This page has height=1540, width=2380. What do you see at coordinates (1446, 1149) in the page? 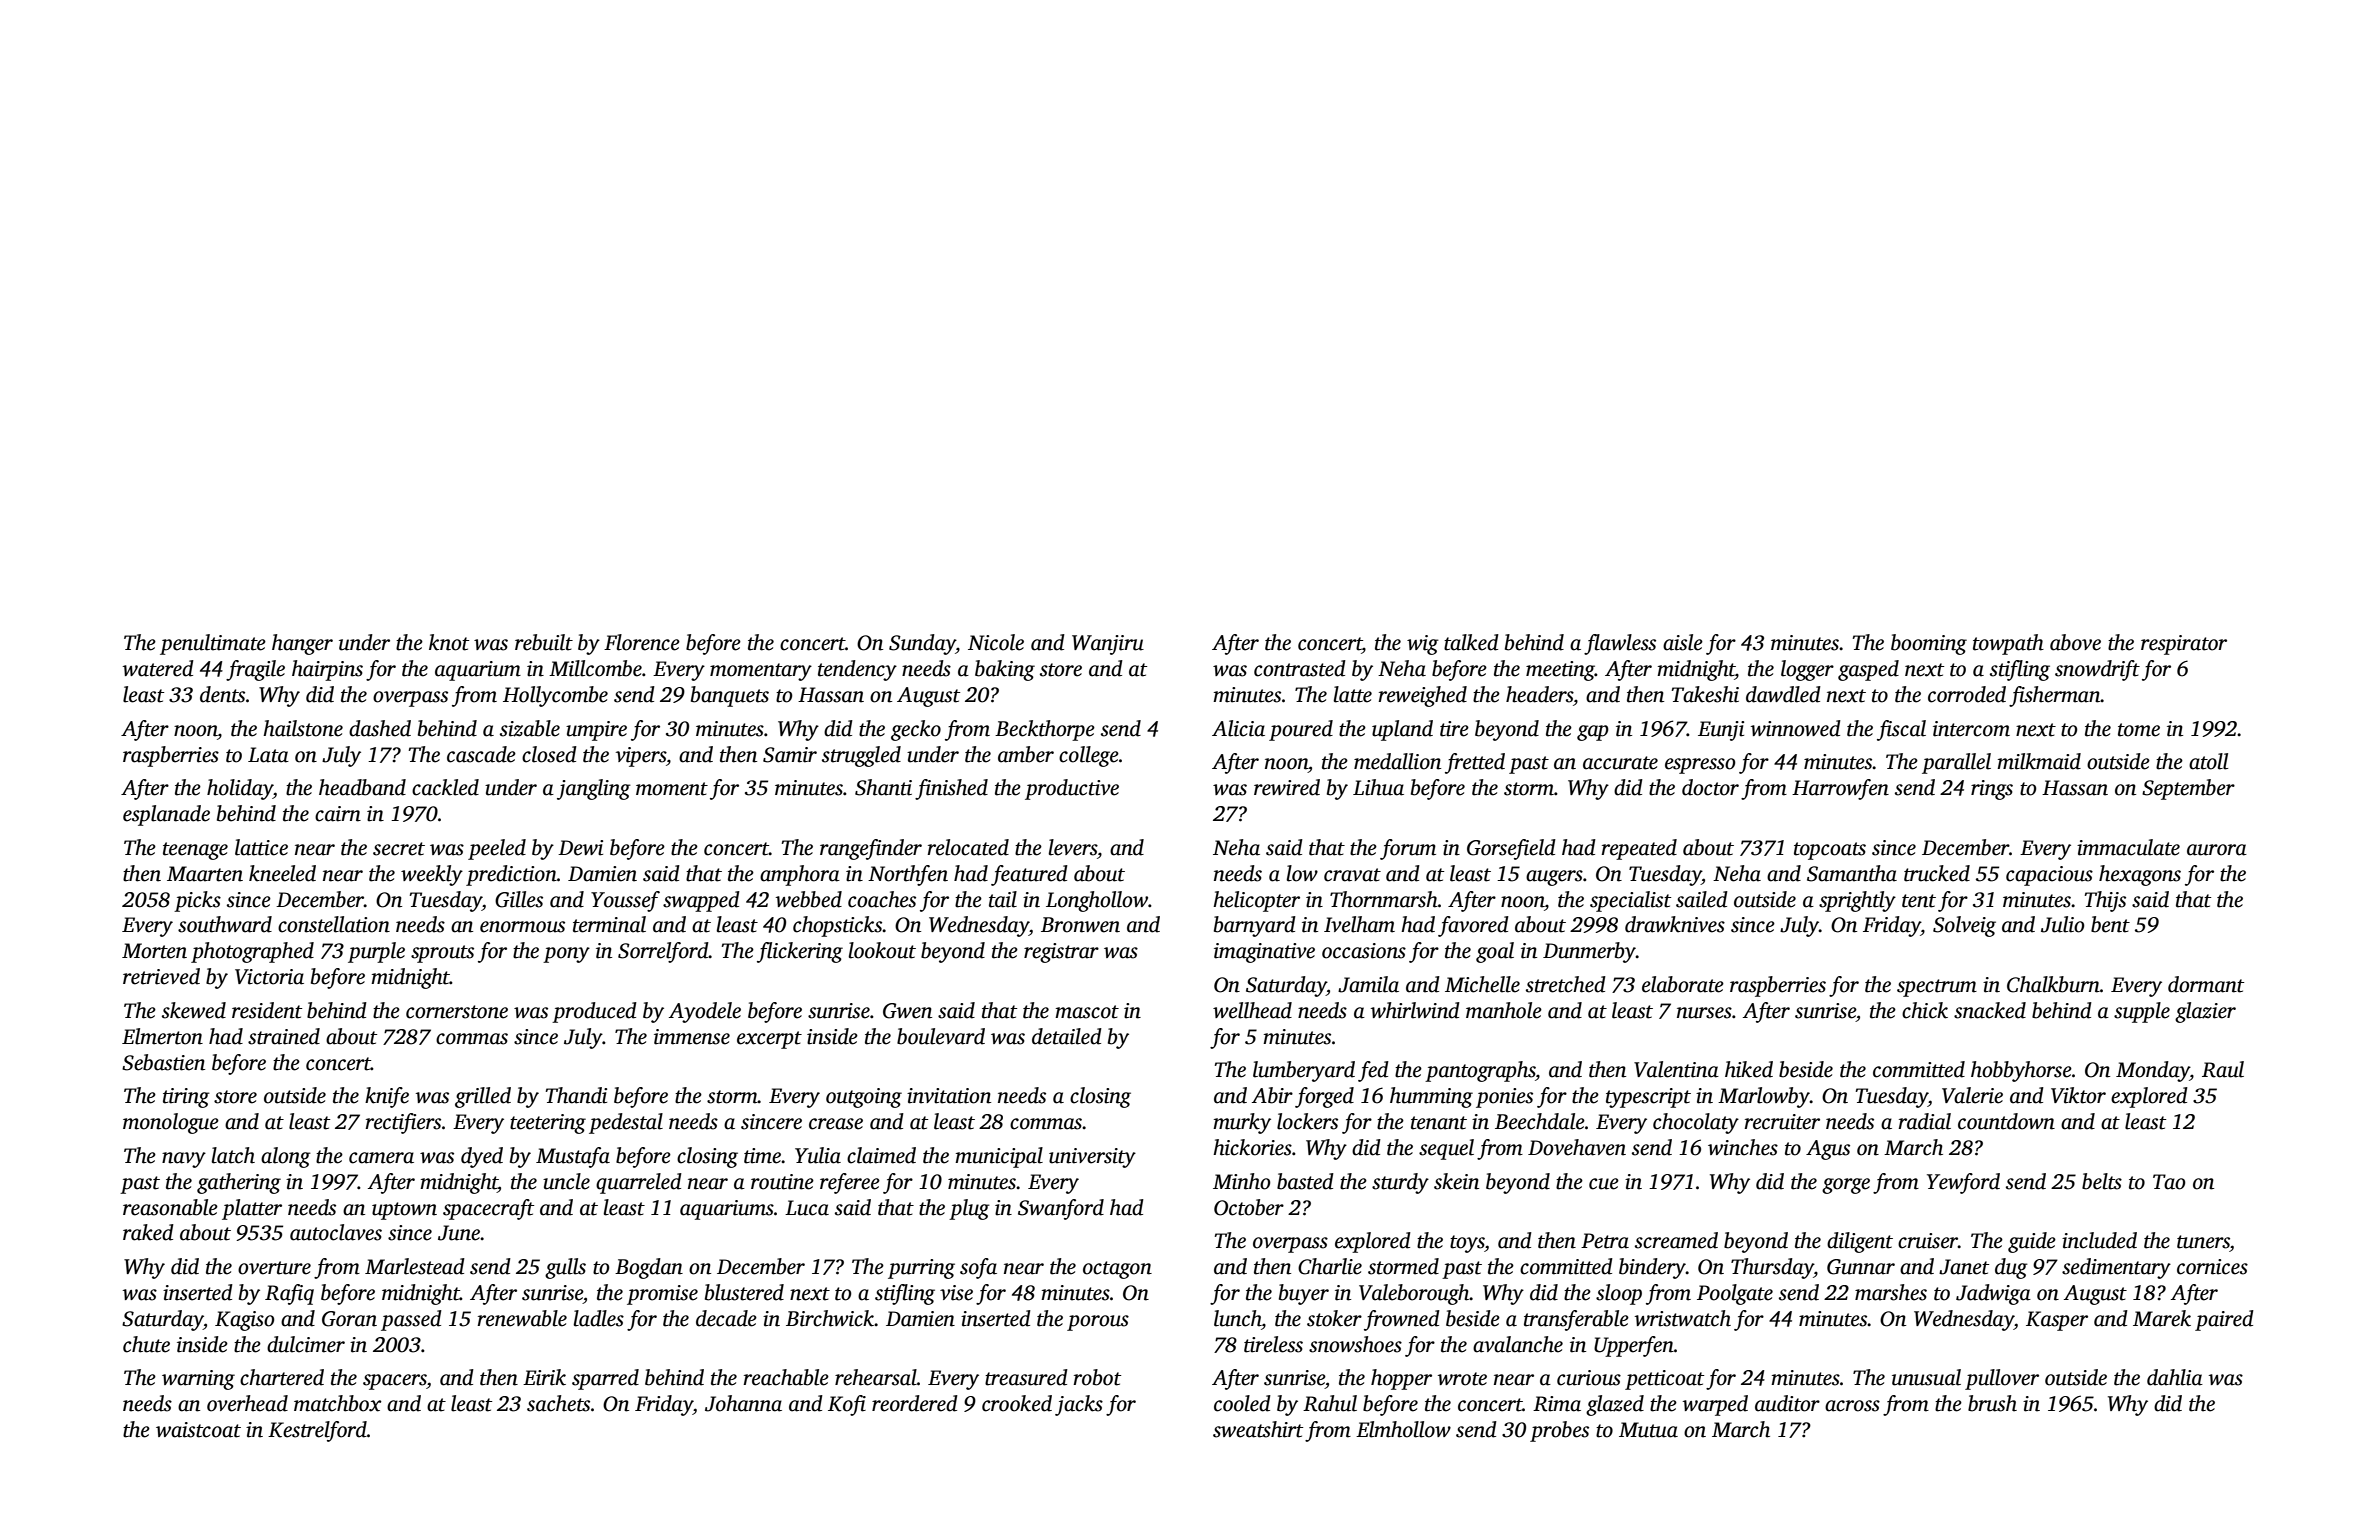
I see `sequel` at bounding box center [1446, 1149].
